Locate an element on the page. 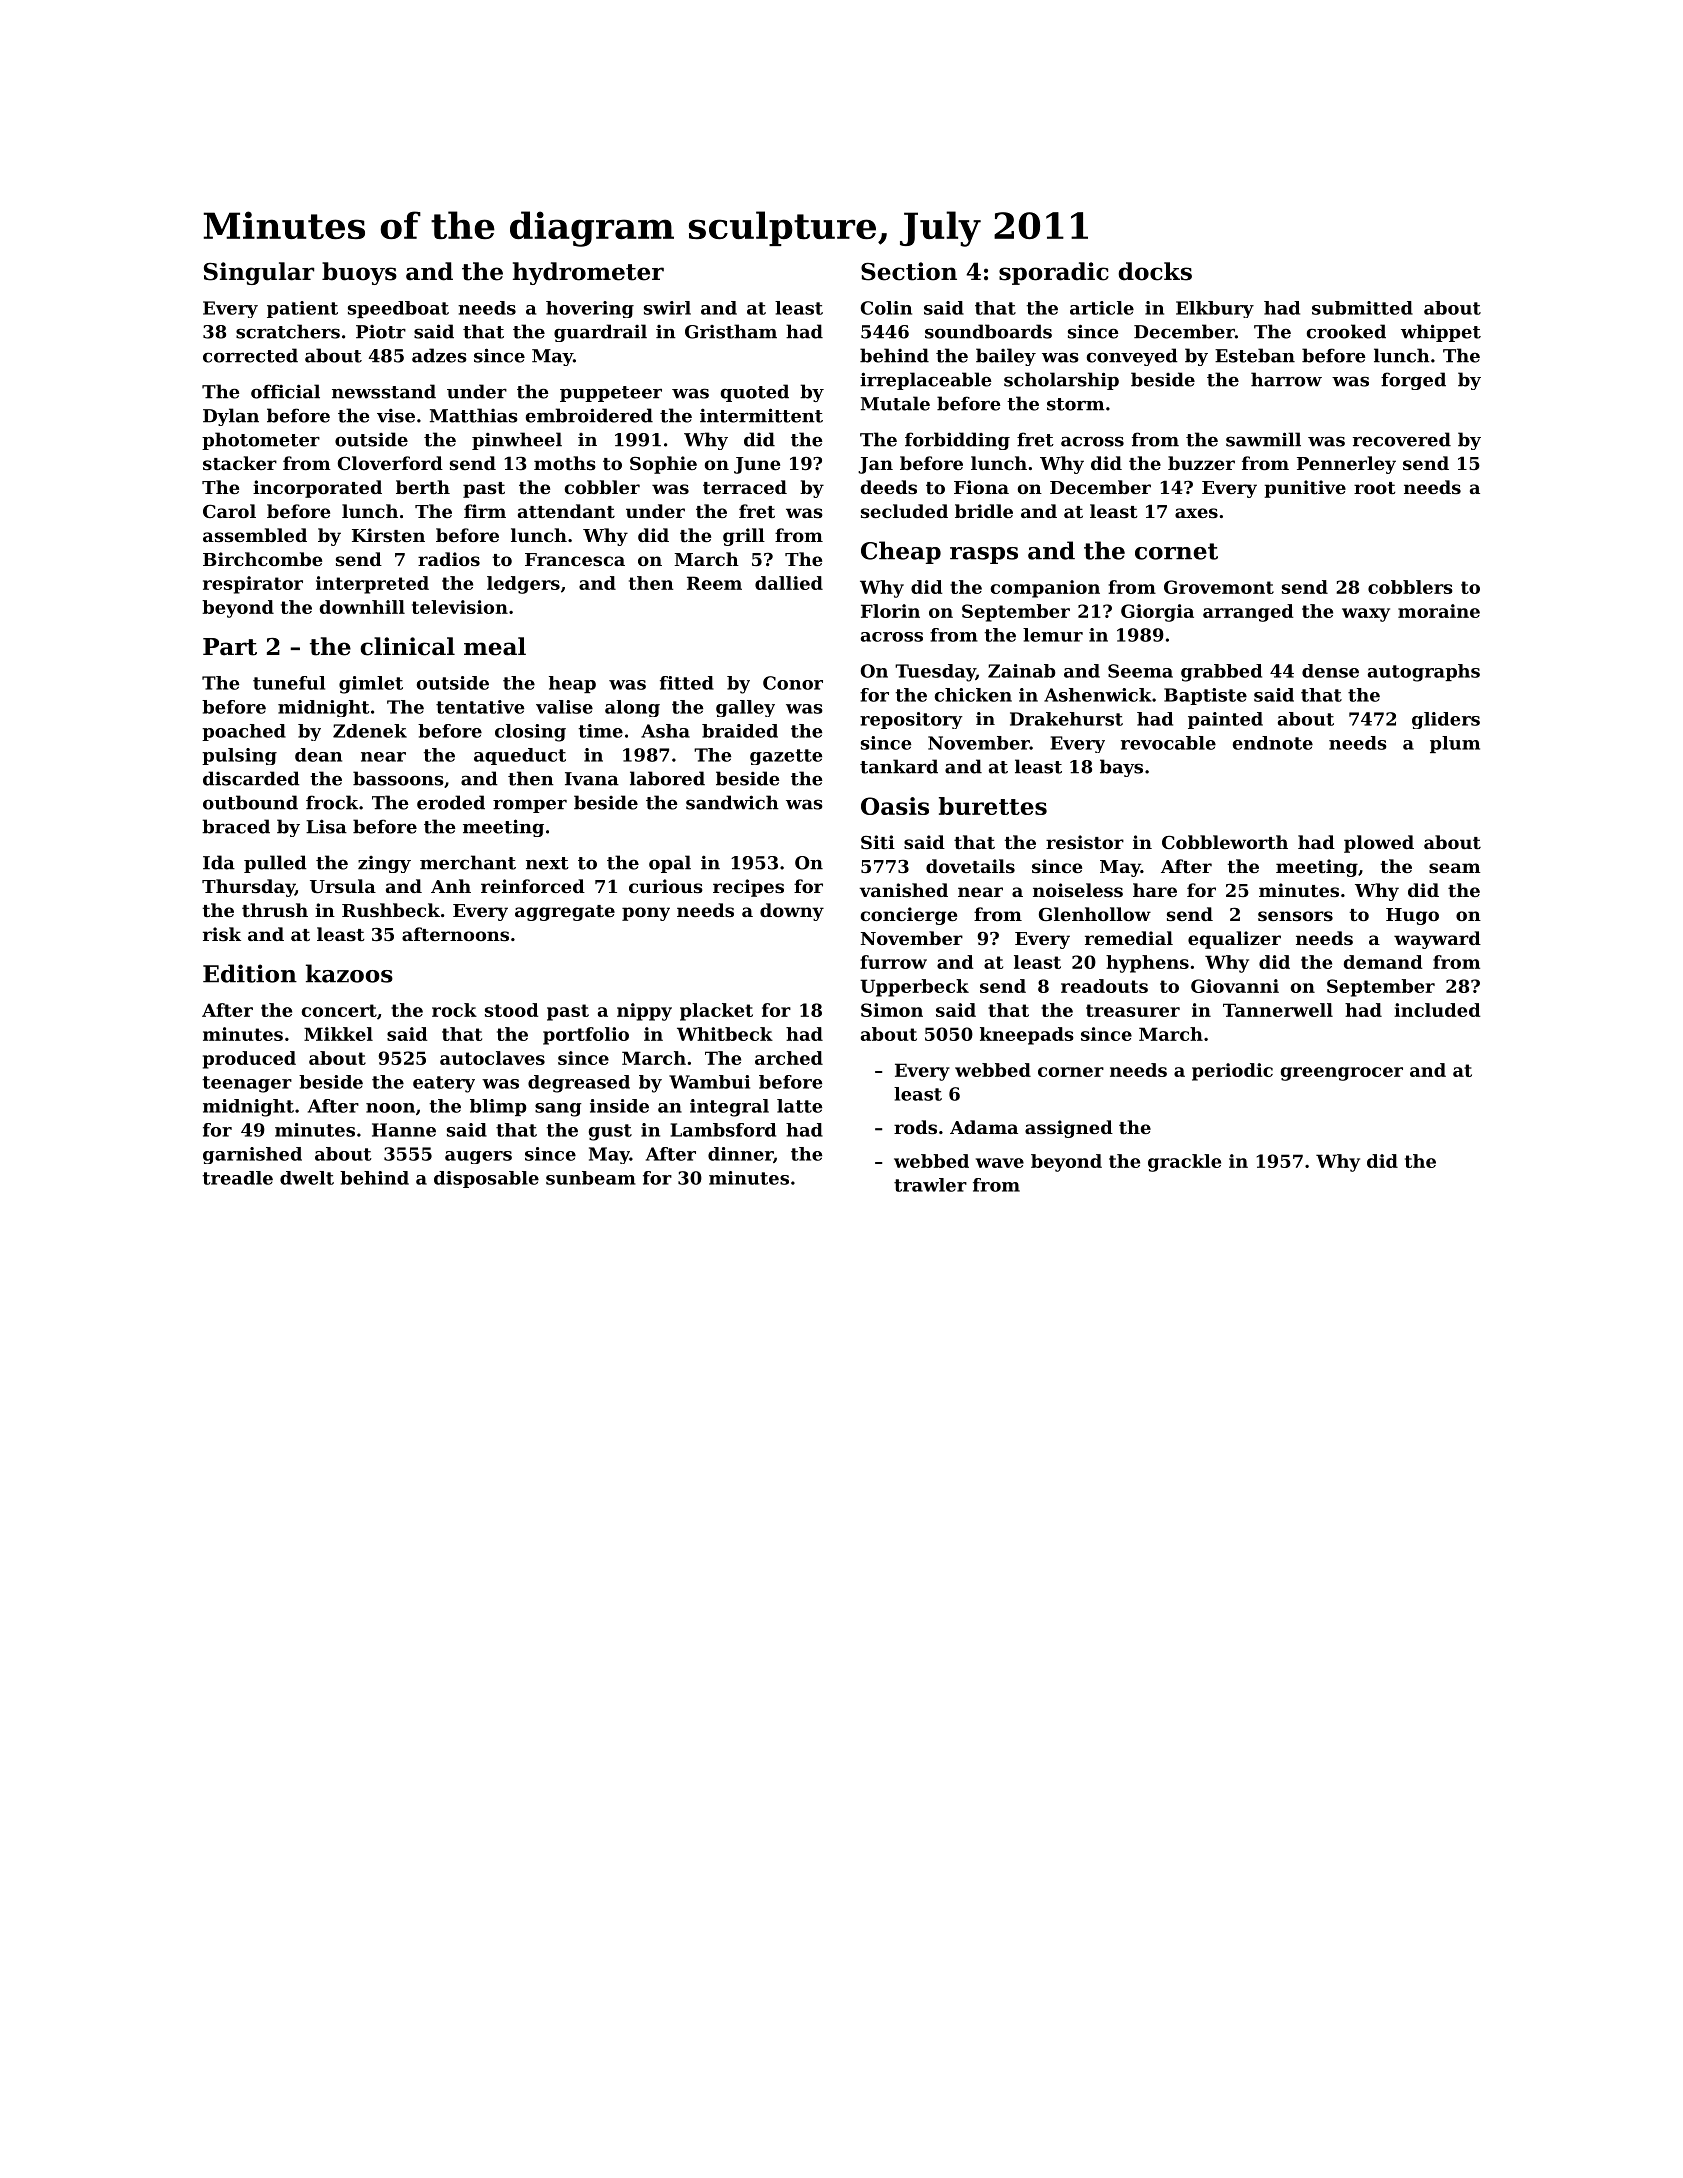  produced is located at coordinates (249, 1060).
